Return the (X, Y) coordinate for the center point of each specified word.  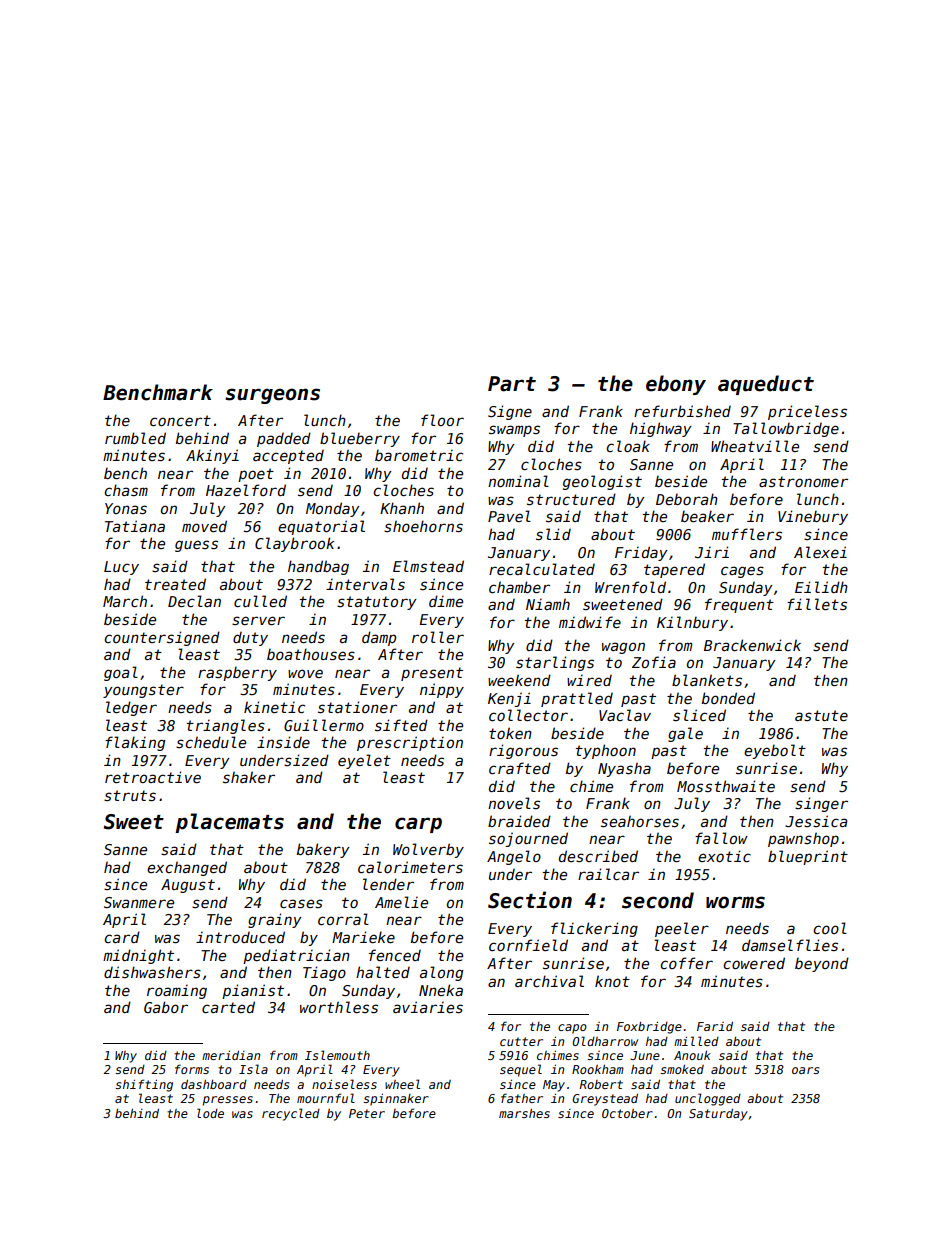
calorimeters (410, 867)
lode (210, 1113)
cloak (628, 446)
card (122, 937)
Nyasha (624, 769)
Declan (194, 601)
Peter (367, 1113)
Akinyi (212, 456)
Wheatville (755, 446)
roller (438, 637)
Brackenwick (752, 645)
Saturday (718, 1114)
